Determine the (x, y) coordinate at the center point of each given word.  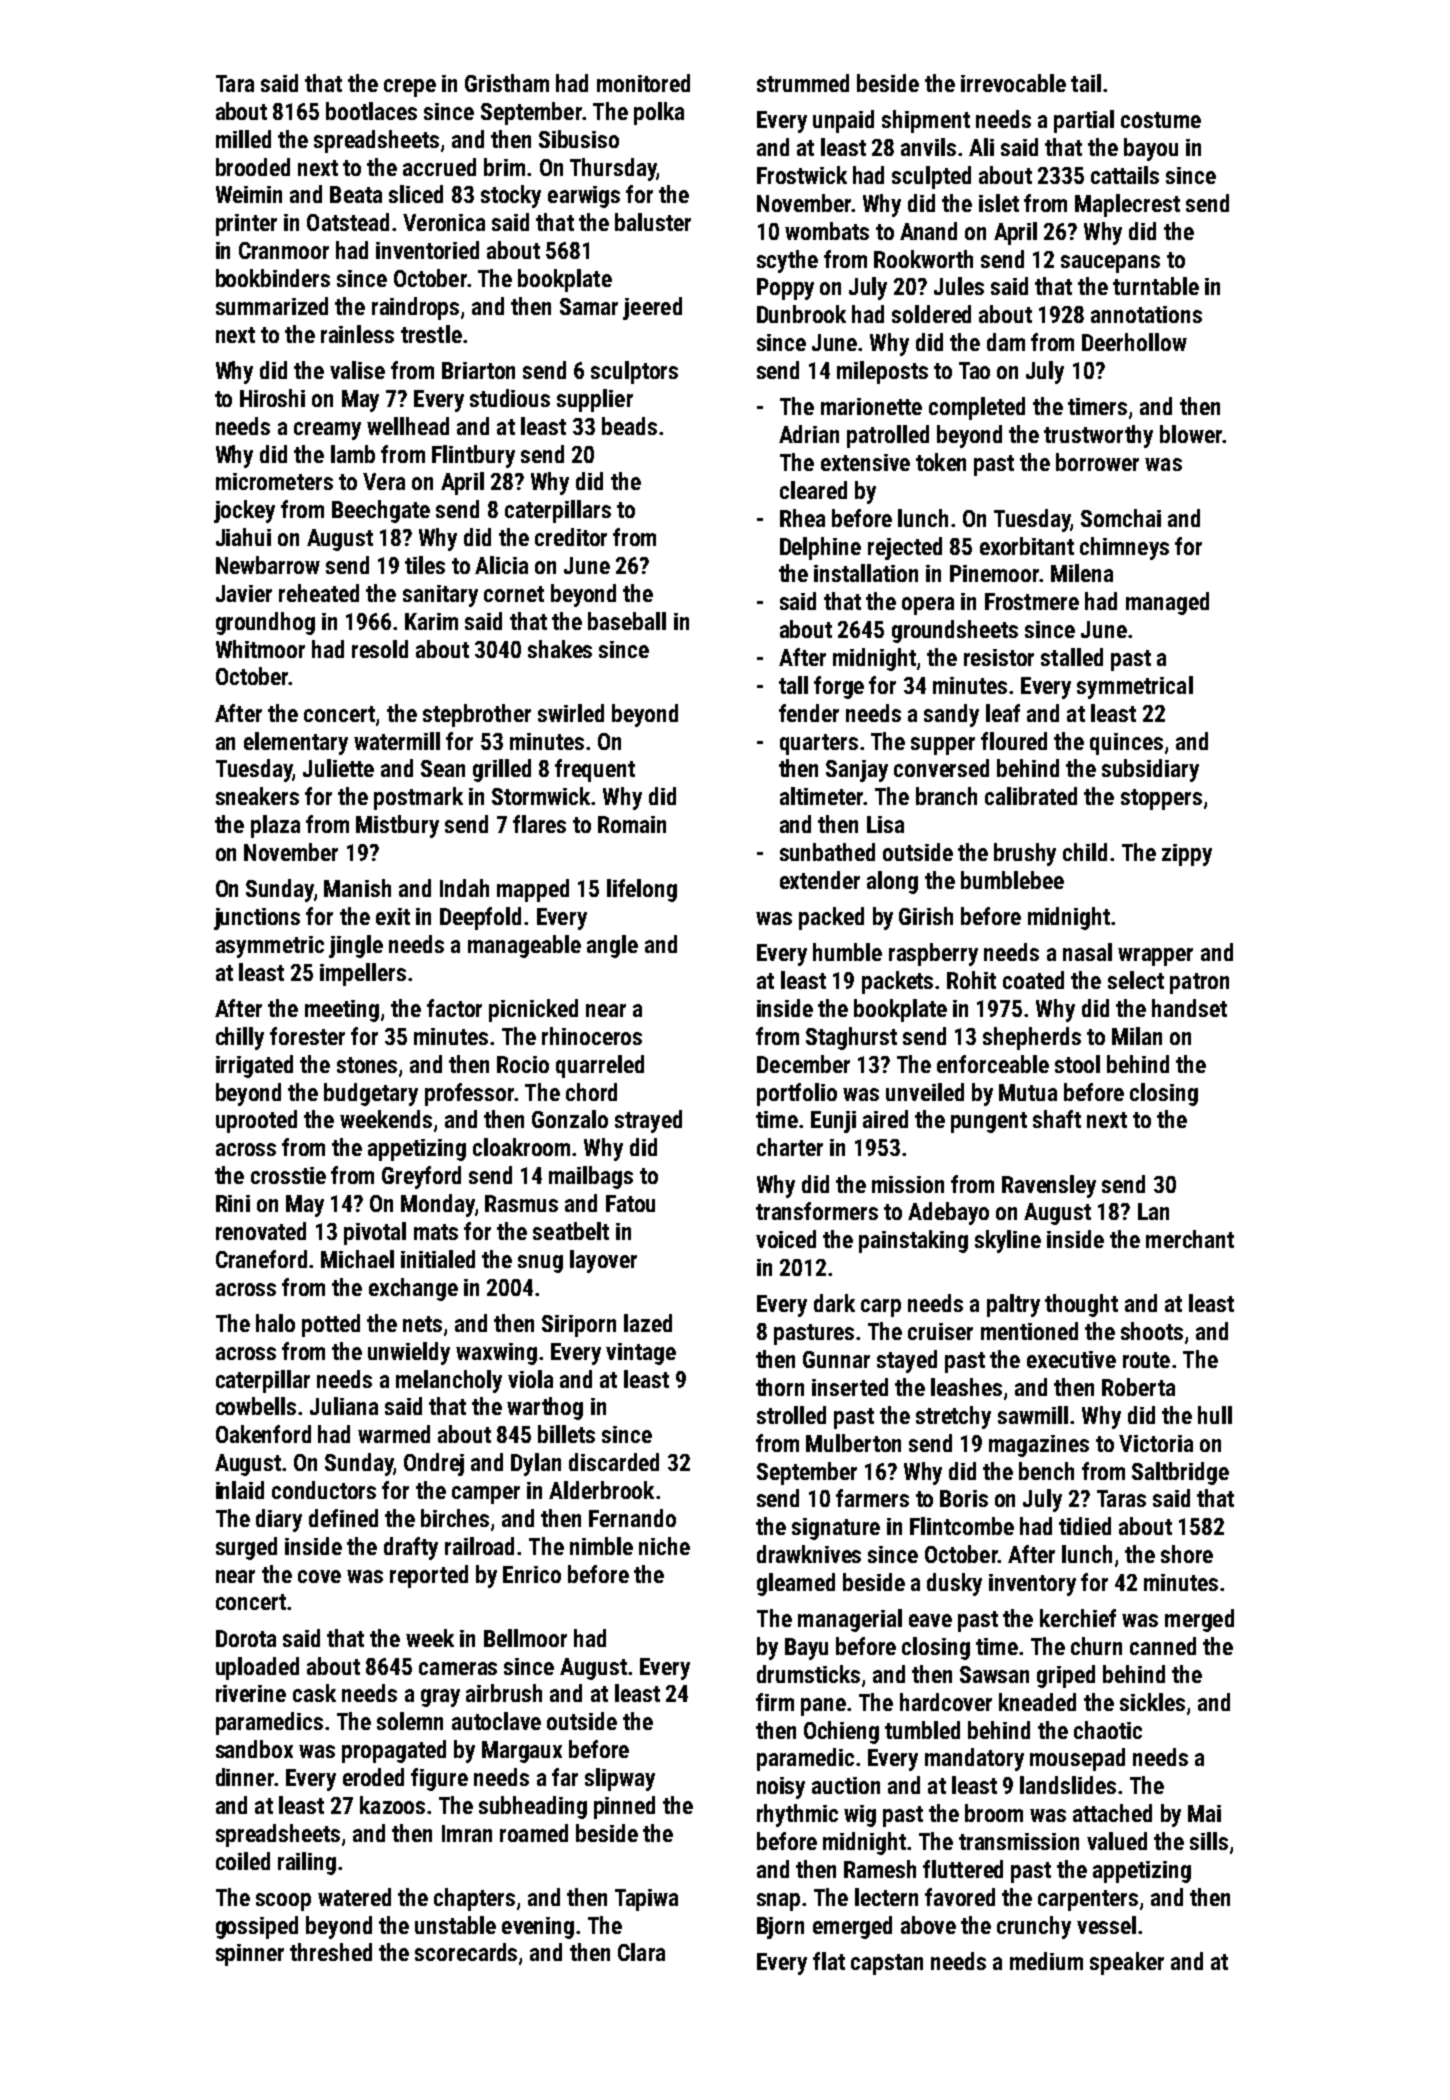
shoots (1152, 1331)
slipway (620, 1779)
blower (1191, 434)
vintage (641, 1354)
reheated (319, 593)
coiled (243, 1861)
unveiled (925, 1092)
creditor (571, 537)
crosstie (288, 1175)
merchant (1190, 1239)
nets (422, 1324)
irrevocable (1013, 83)
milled (243, 139)
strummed (803, 83)
